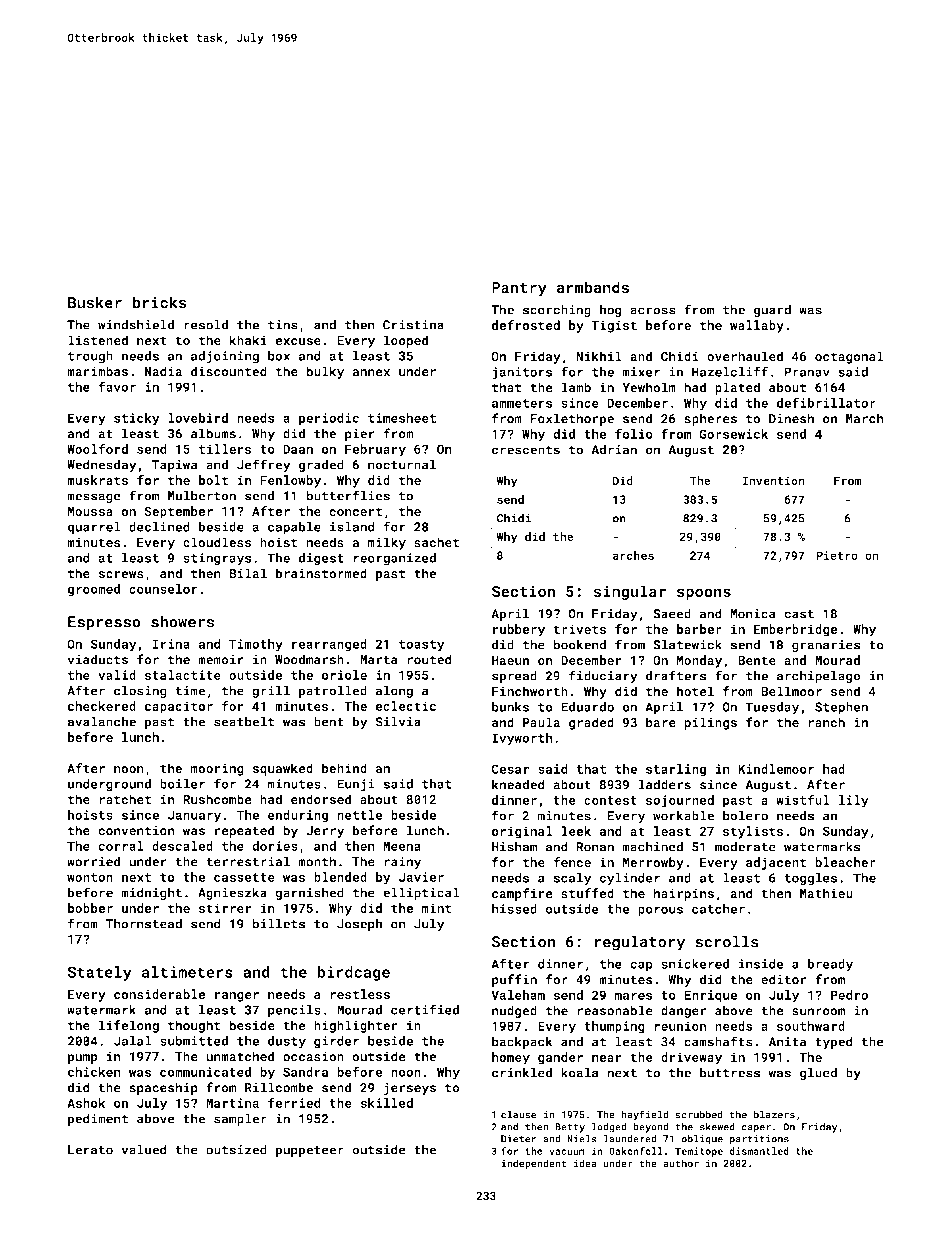 This image has width=952, height=1233. Describe the element at coordinates (593, 287) in the image. I see `armbands` at that location.
